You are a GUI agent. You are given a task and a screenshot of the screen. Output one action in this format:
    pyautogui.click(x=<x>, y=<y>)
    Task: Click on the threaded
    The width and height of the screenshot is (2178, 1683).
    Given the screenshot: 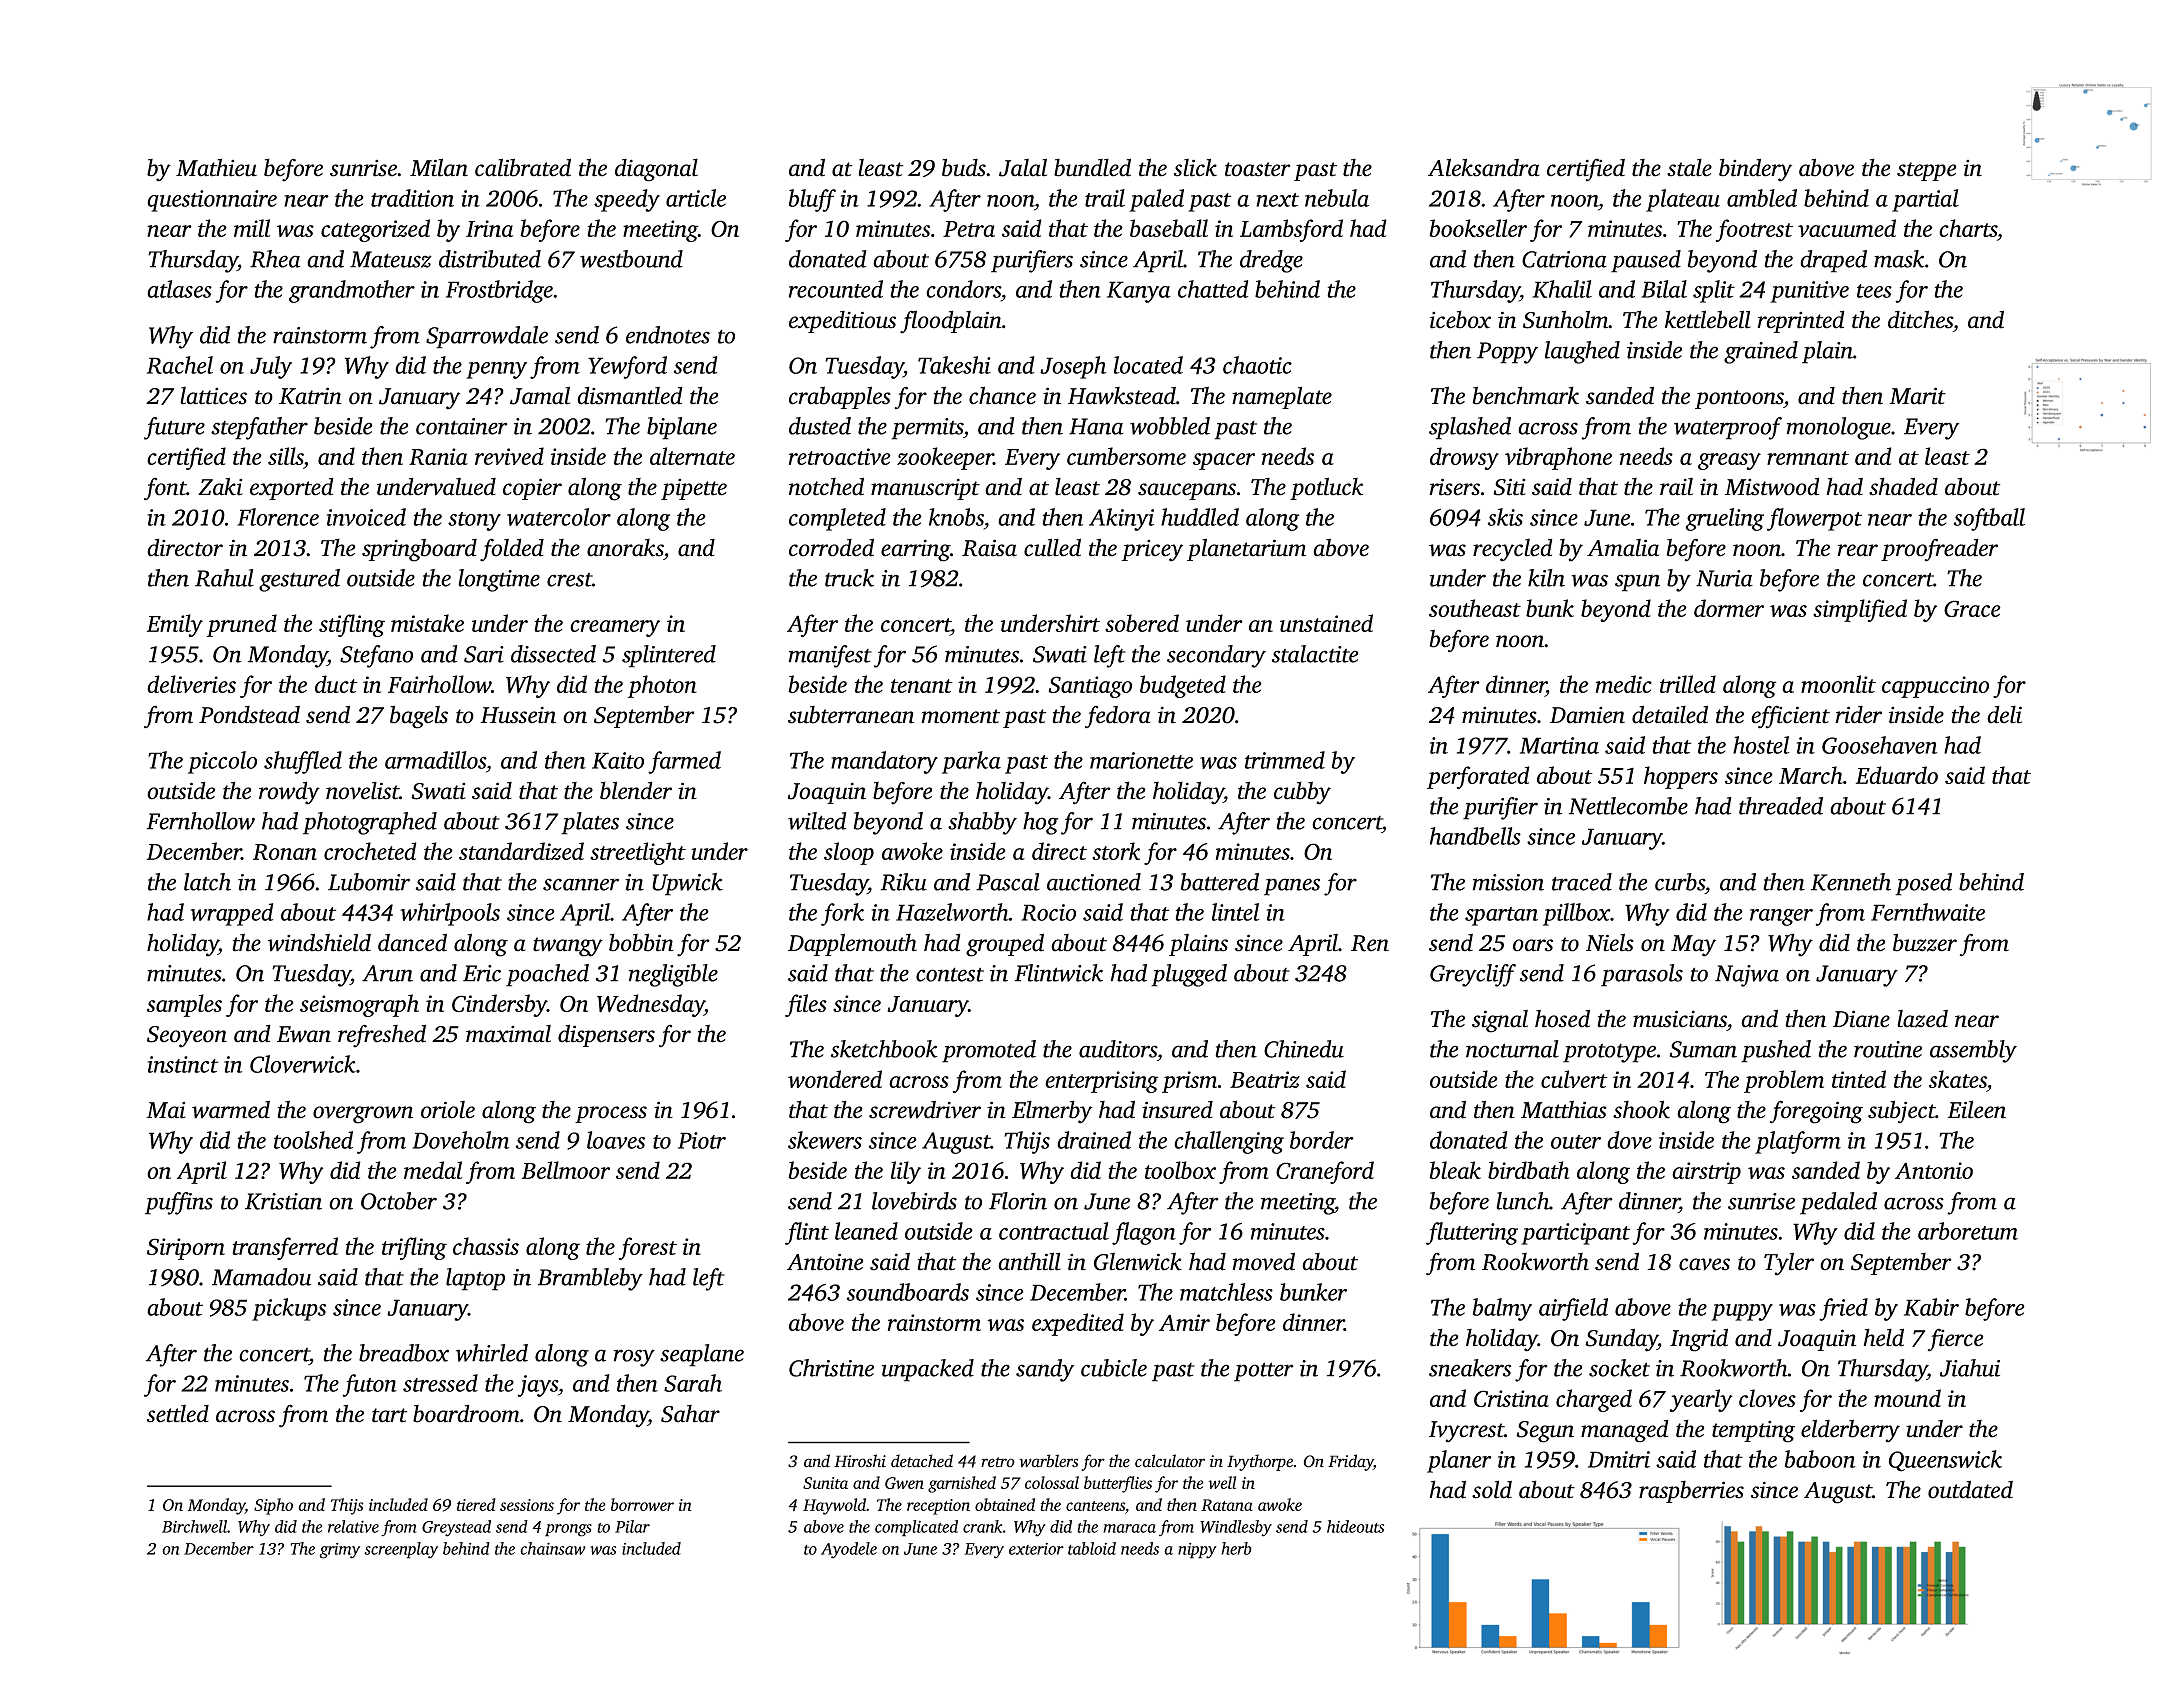 What is the action you would take?
    pyautogui.click(x=1781, y=806)
